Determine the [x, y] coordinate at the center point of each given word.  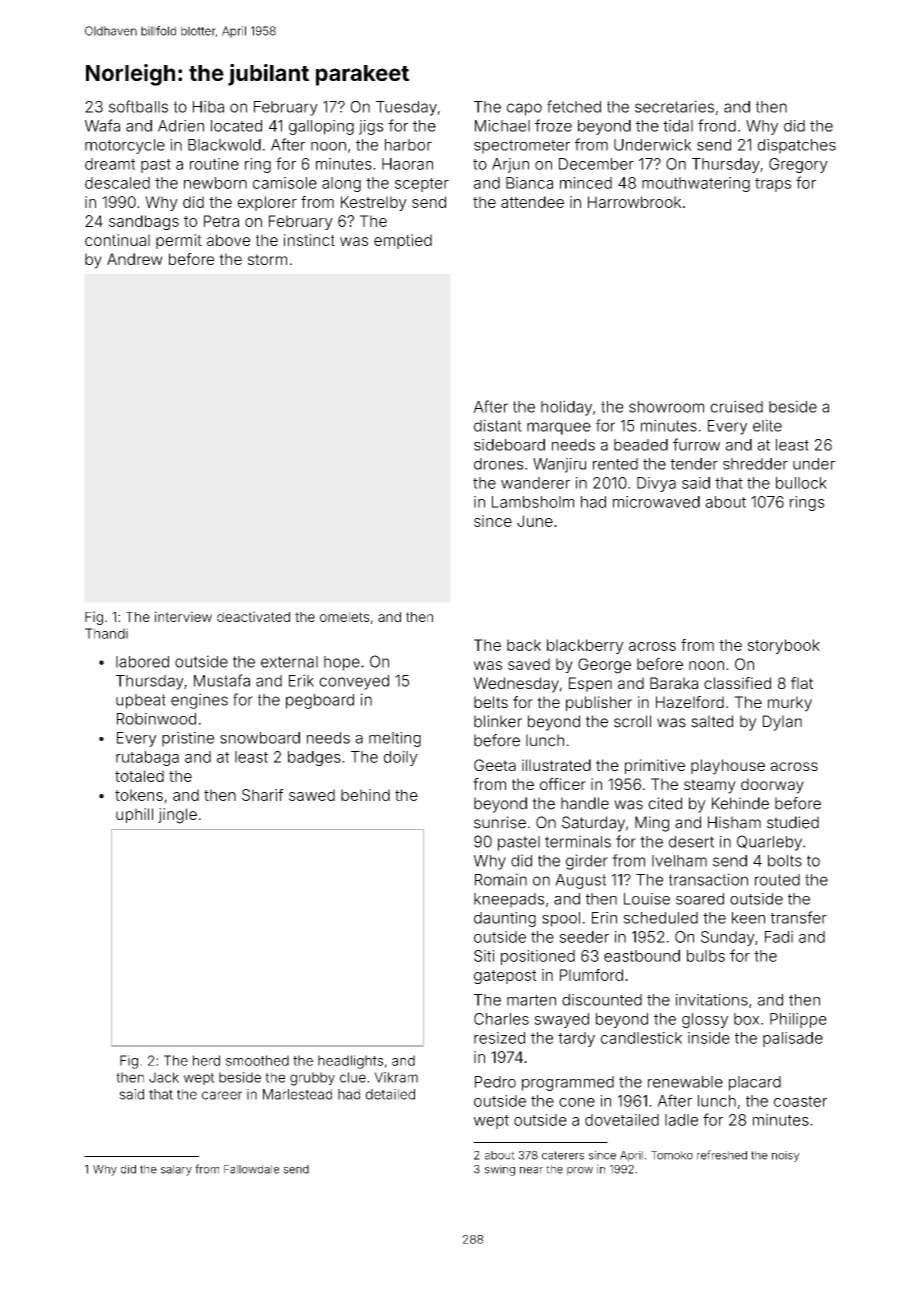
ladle [681, 1120]
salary [176, 1170]
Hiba [208, 106]
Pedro [495, 1082]
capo [524, 109]
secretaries [674, 106]
